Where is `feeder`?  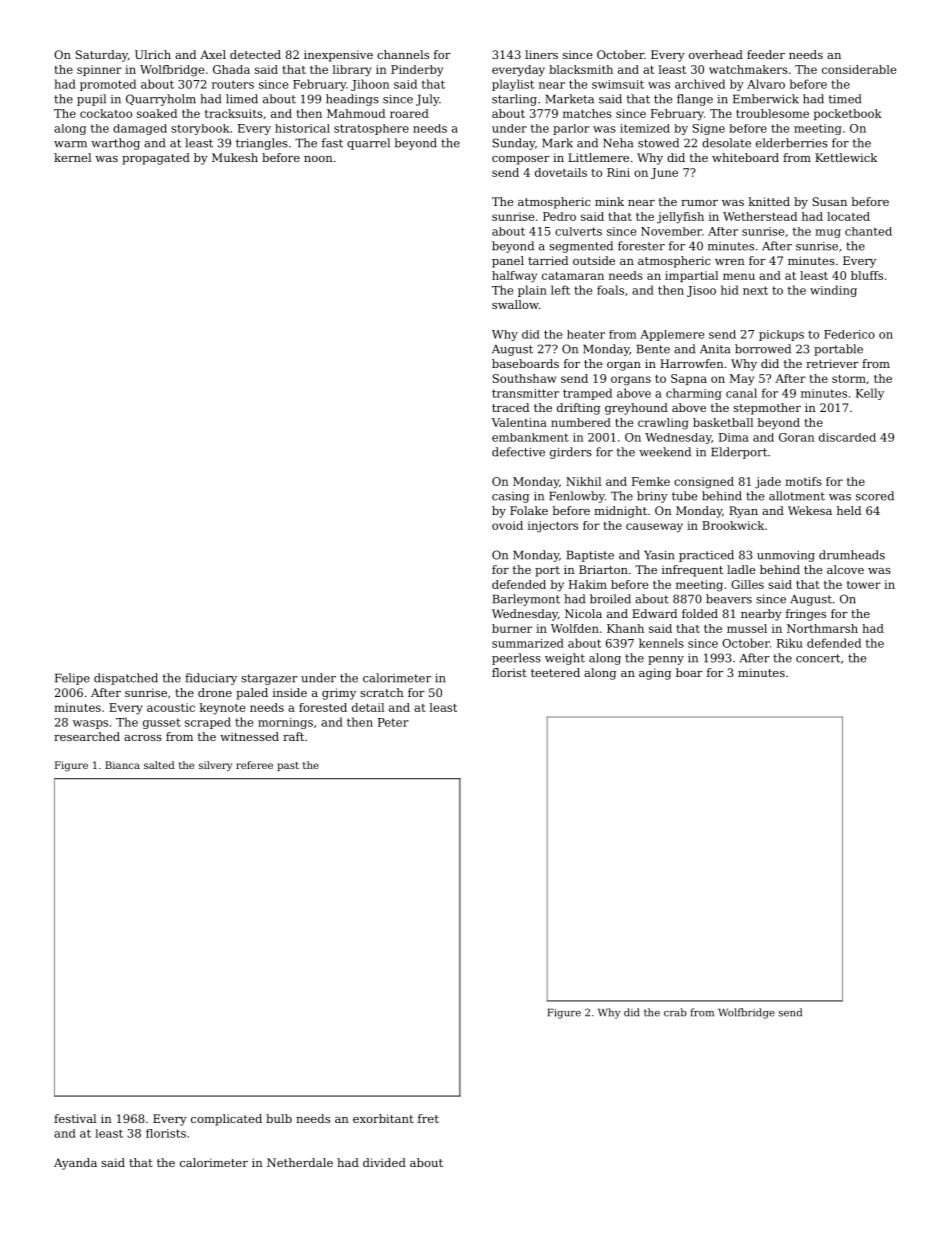 feeder is located at coordinates (766, 54).
